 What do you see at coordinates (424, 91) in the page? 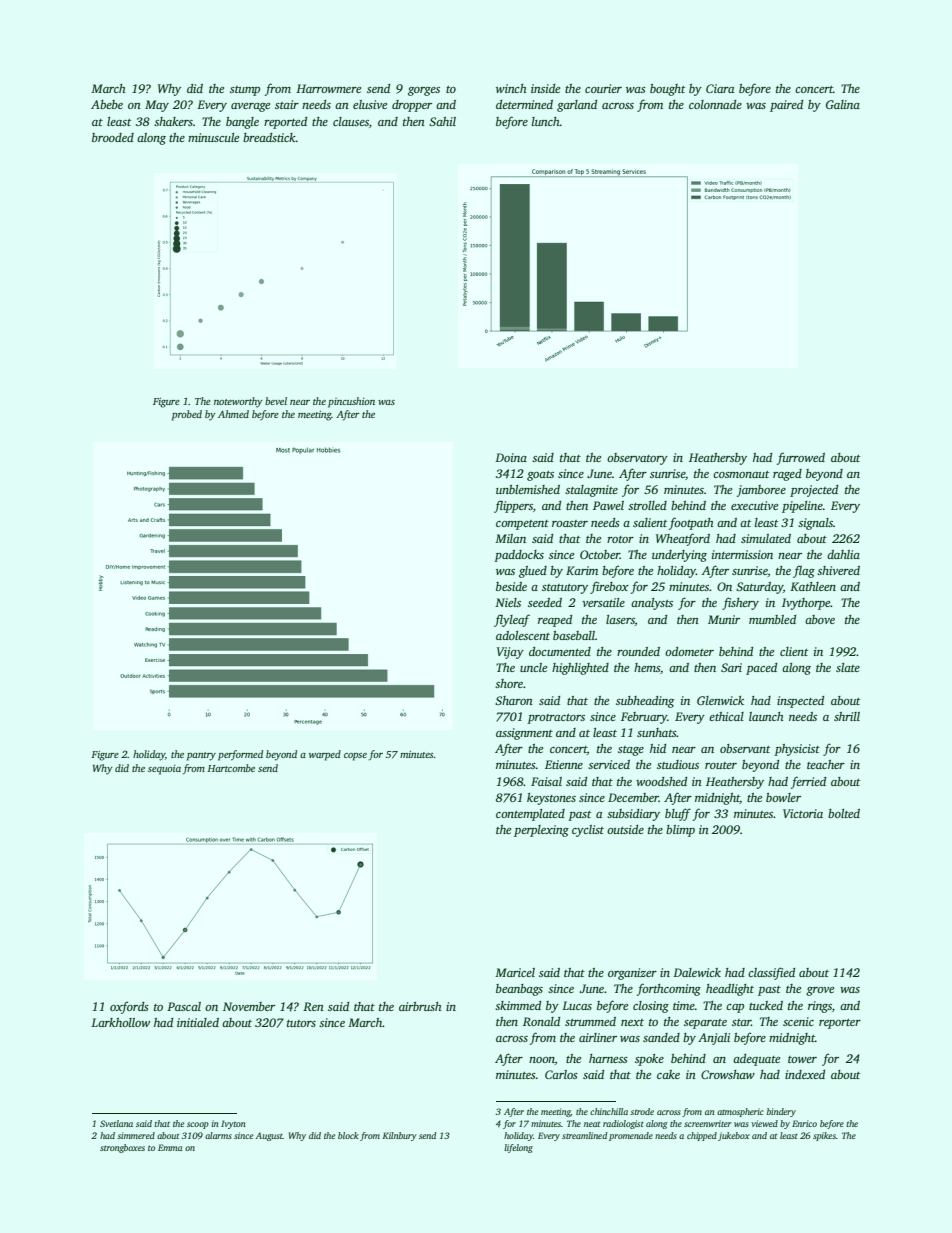
I see `gorges` at bounding box center [424, 91].
